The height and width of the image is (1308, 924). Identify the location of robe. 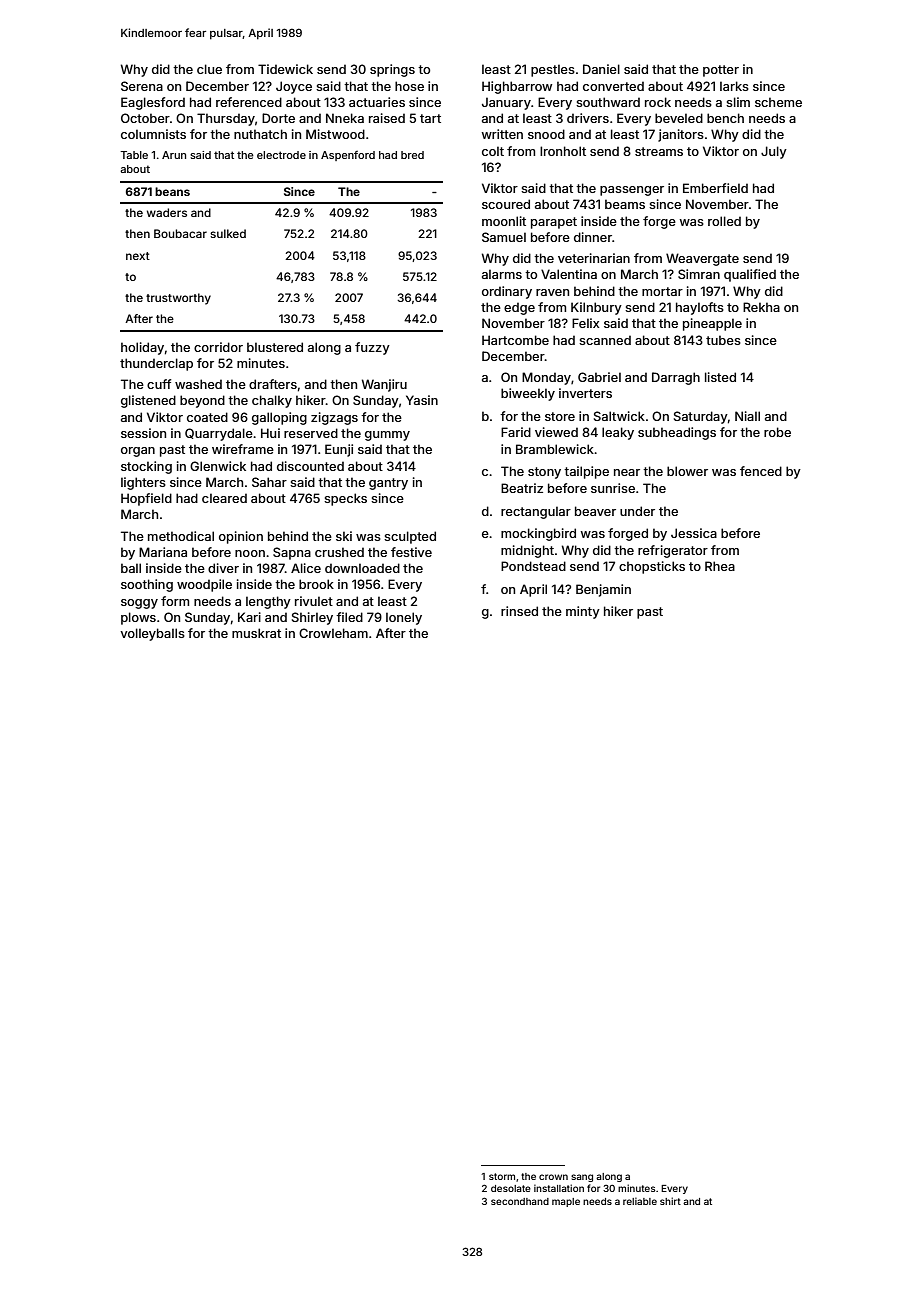
(777, 432).
